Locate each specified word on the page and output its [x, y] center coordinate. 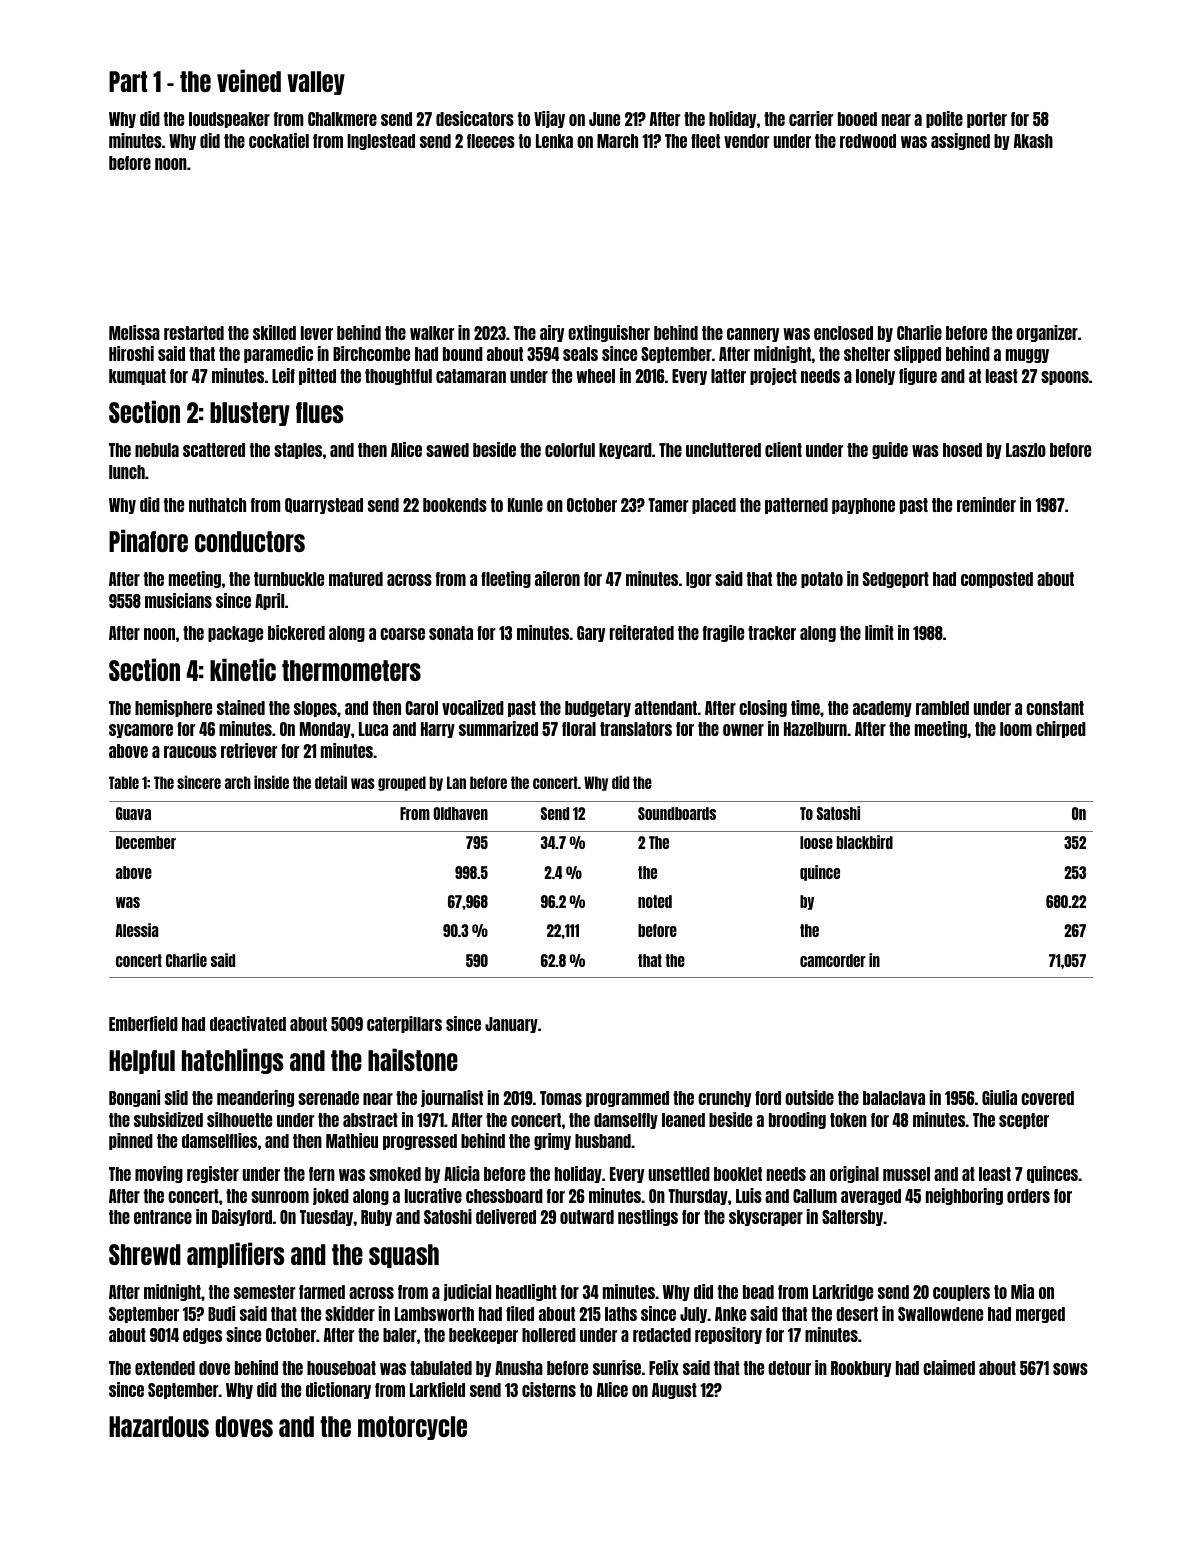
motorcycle [412, 1428]
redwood [868, 141]
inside [271, 782]
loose [816, 842]
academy [882, 709]
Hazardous [159, 1426]
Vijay [549, 119]
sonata [451, 633]
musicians [178, 600]
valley [316, 83]
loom [1016, 729]
